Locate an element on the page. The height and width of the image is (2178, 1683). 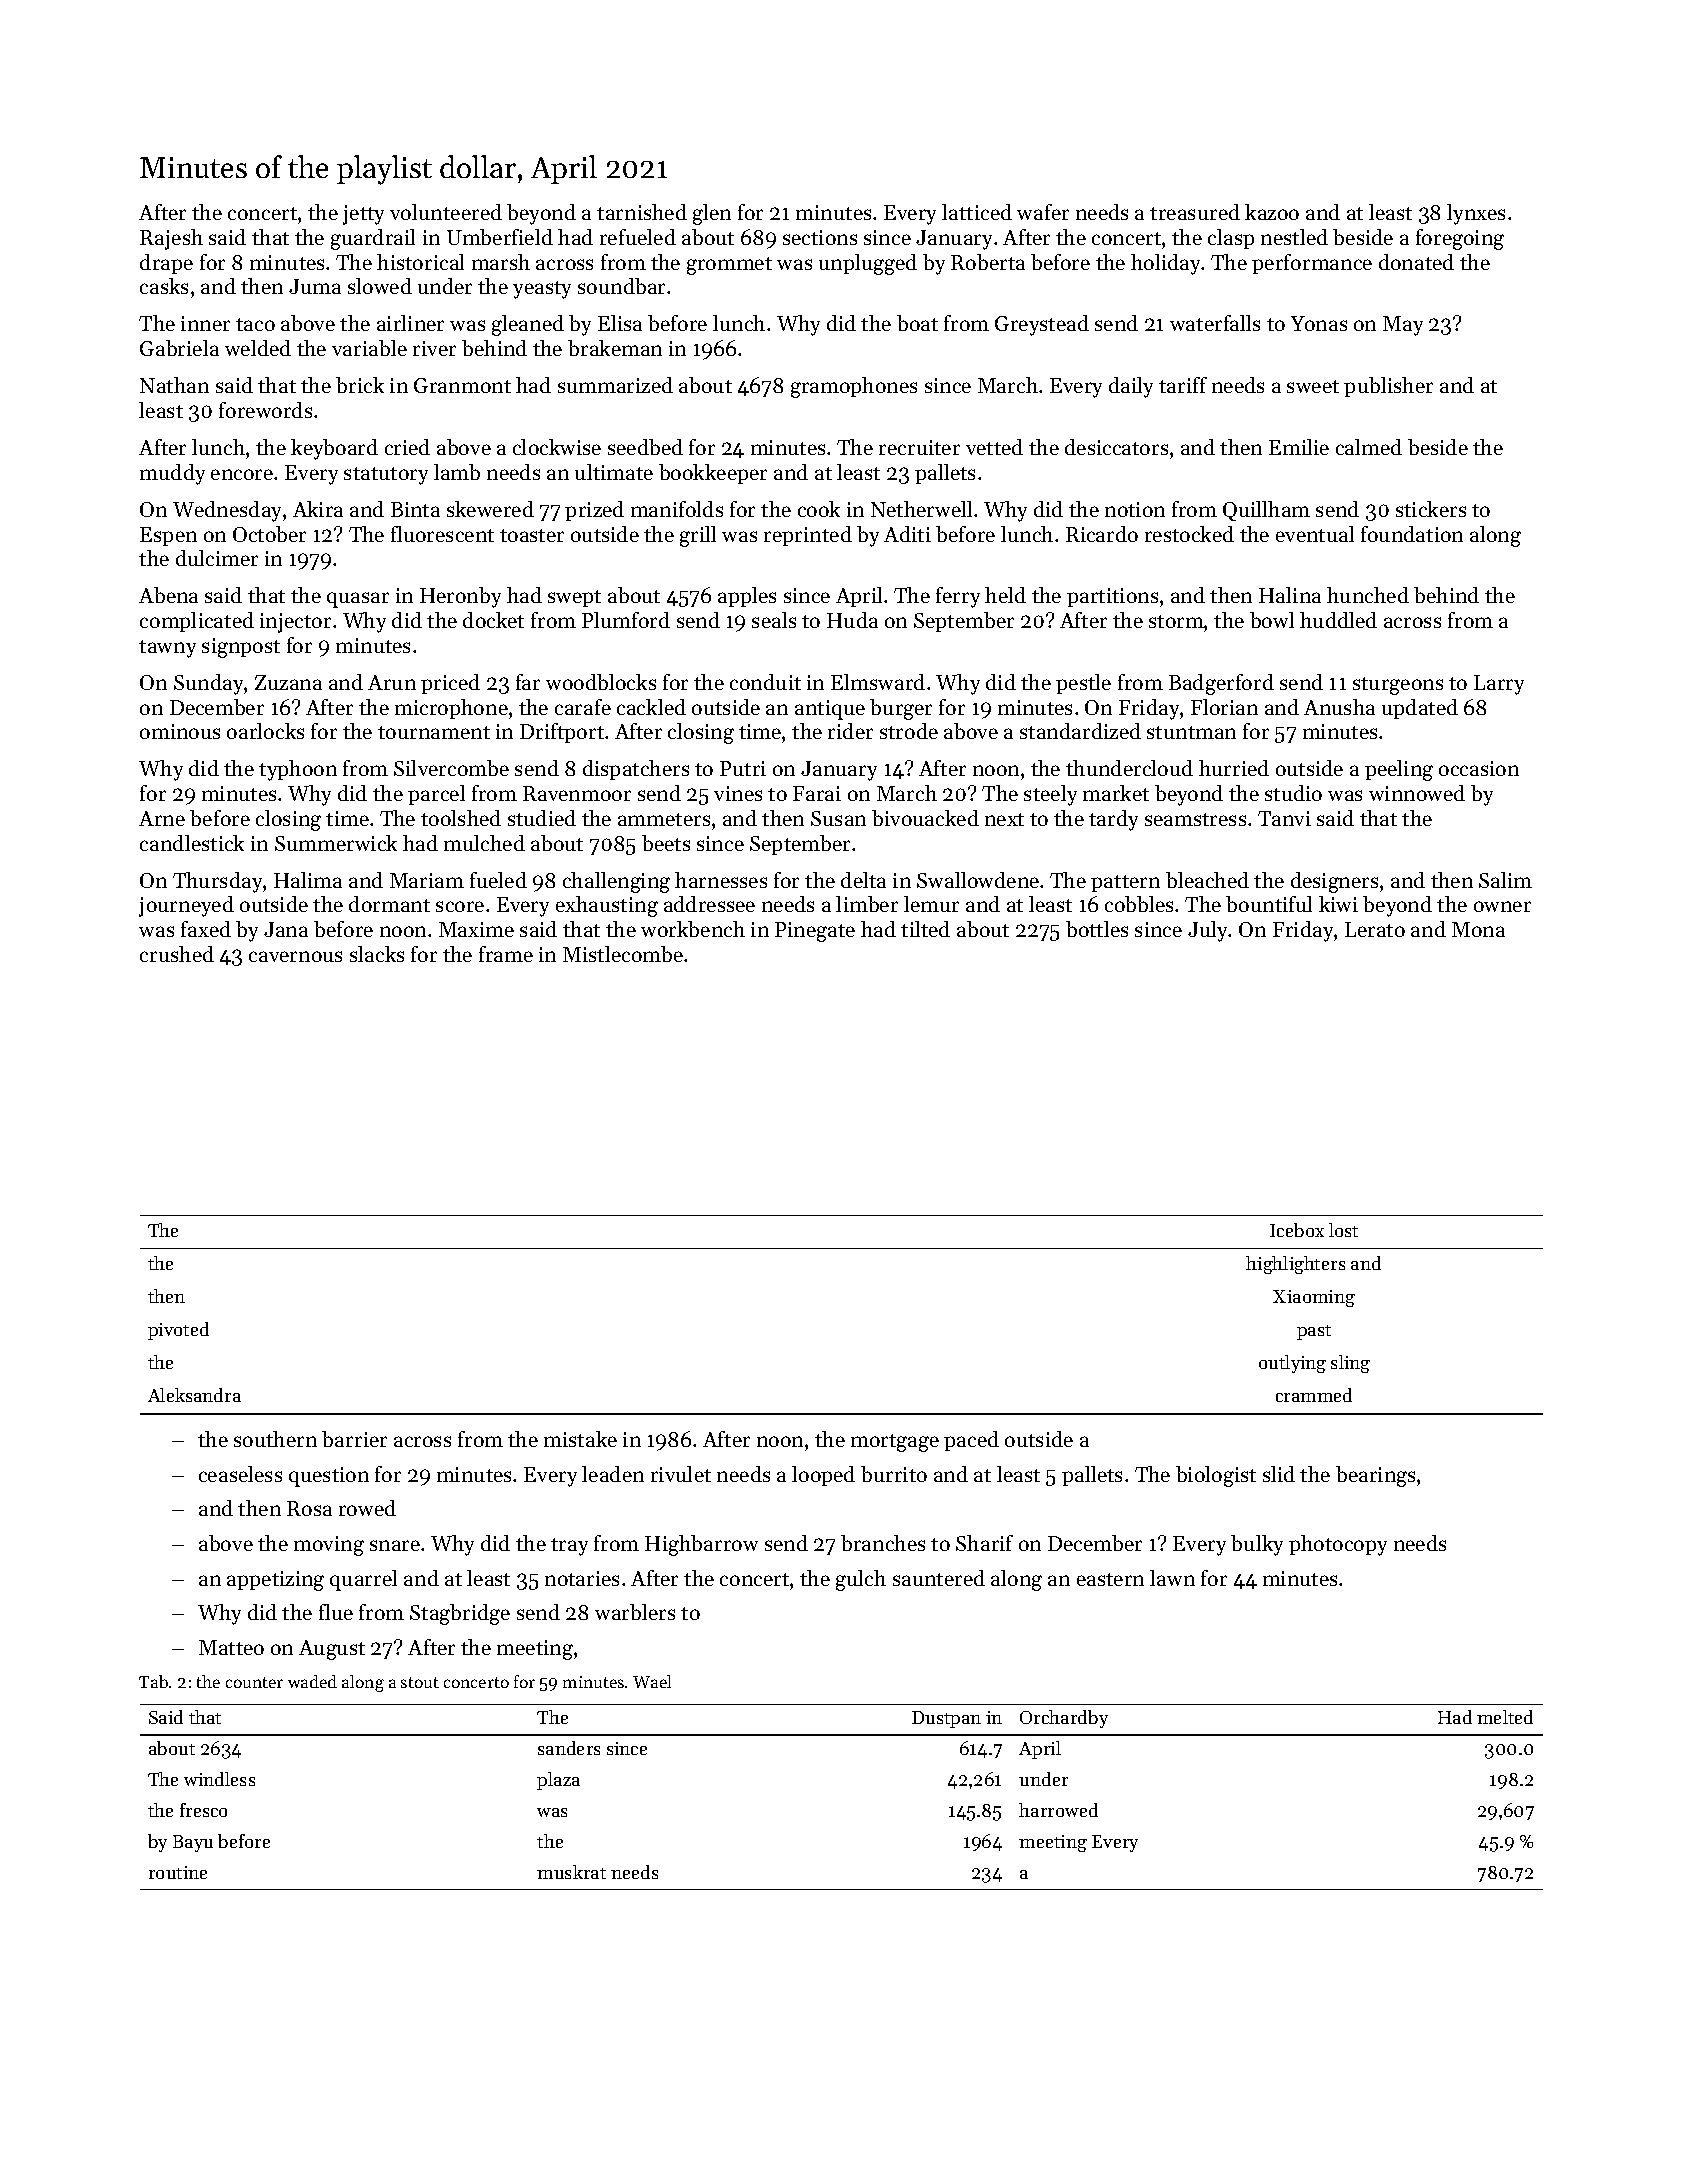
brick is located at coordinates (360, 385).
